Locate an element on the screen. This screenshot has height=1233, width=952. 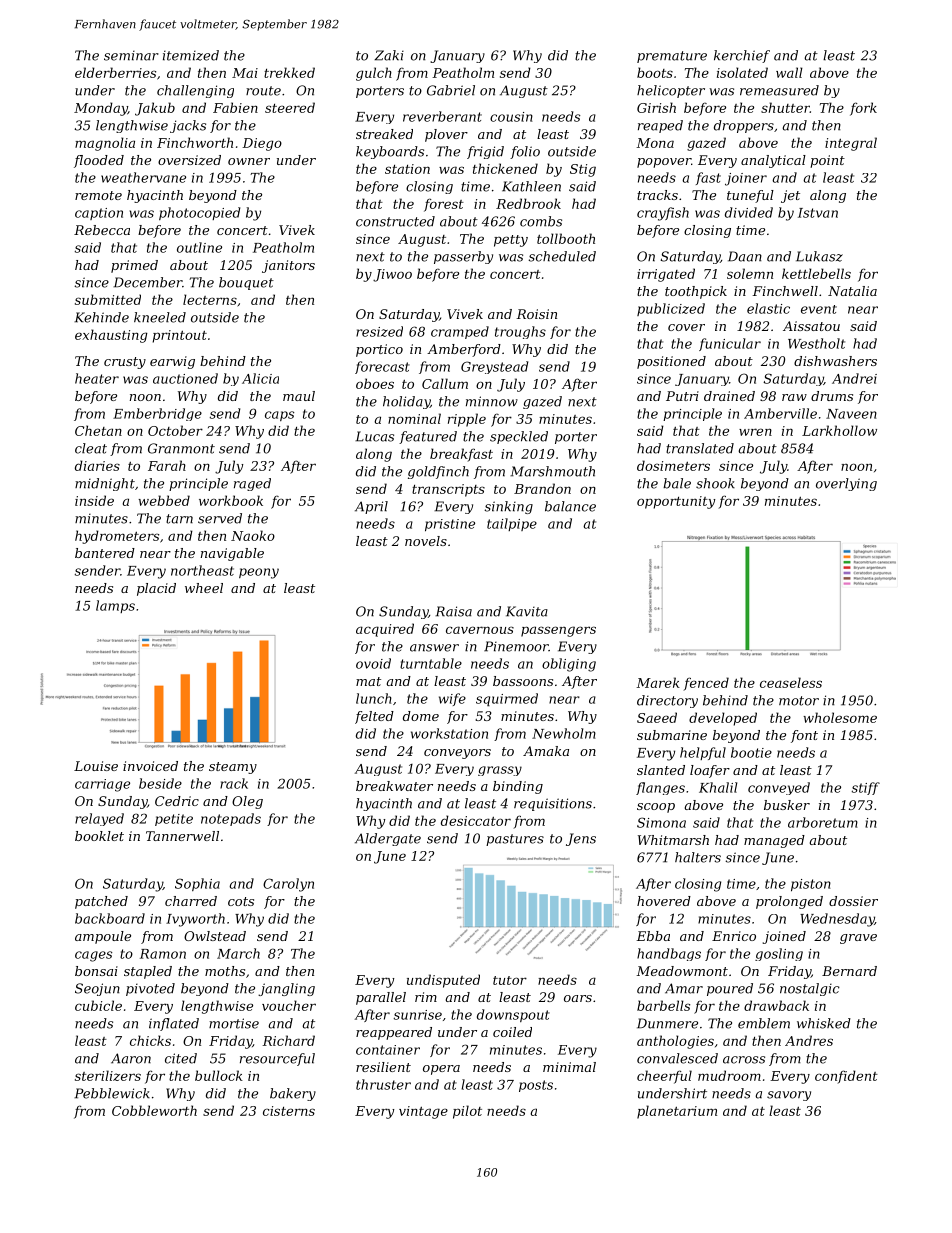
Cobbleworth is located at coordinates (154, 1110).
